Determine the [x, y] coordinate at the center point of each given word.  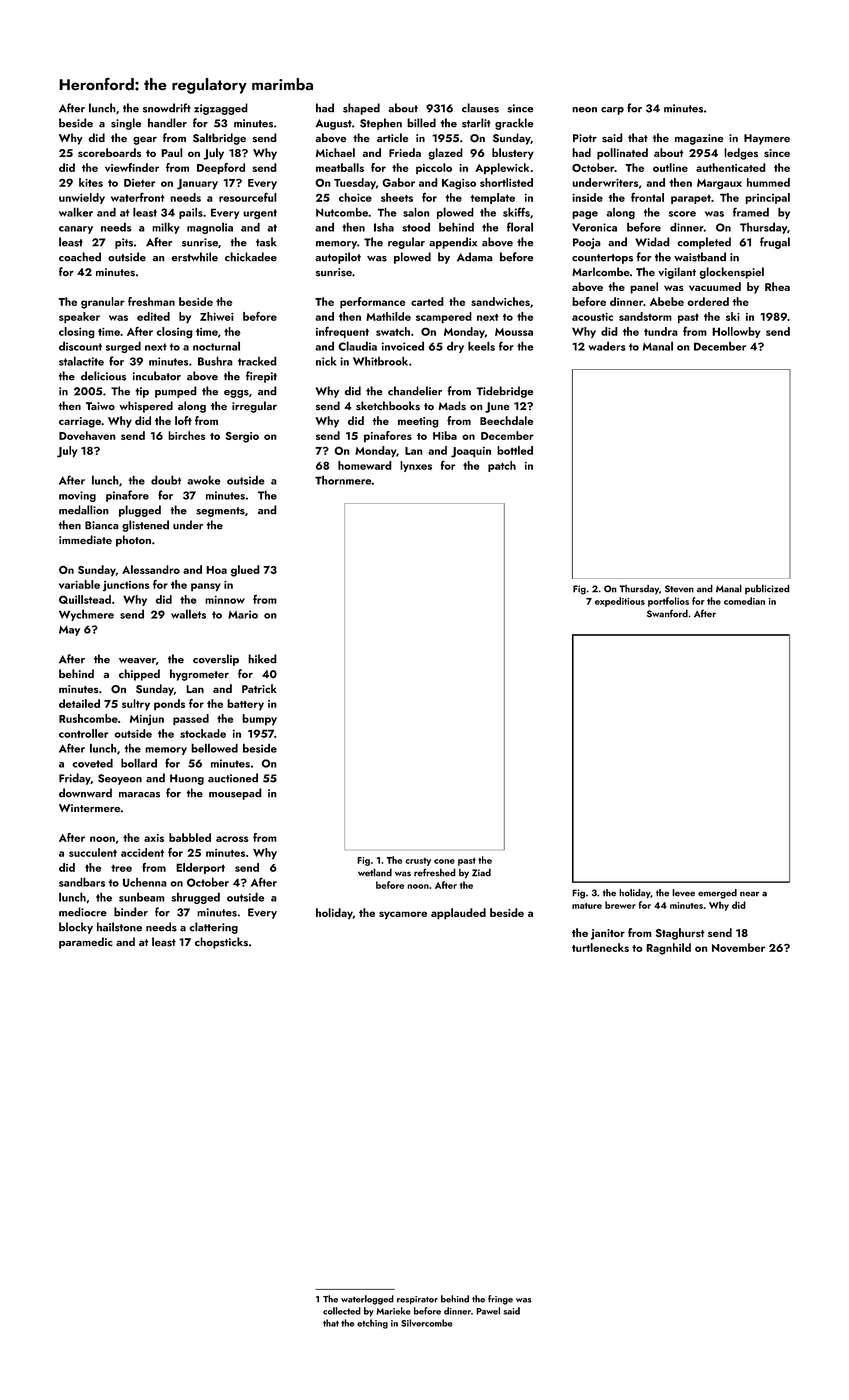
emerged [717, 894]
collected [342, 1311]
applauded [458, 914]
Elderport [200, 868]
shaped [361, 109]
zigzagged [221, 109]
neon [584, 110]
